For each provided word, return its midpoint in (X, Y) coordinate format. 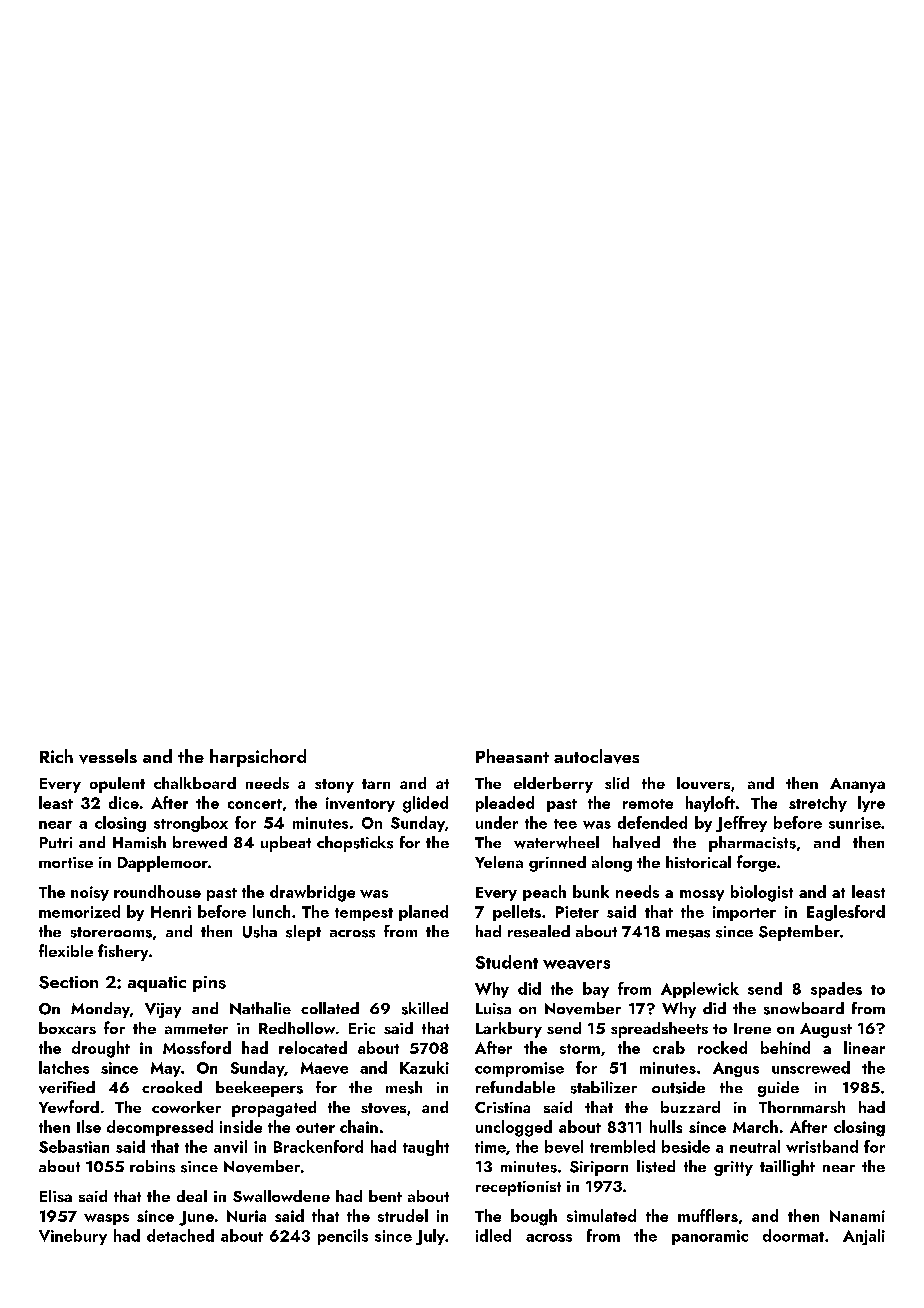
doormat (793, 1235)
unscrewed (811, 1067)
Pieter (577, 912)
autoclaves (596, 756)
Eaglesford (846, 913)
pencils (343, 1237)
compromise (519, 1069)
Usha (260, 931)
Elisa (56, 1196)
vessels (108, 756)
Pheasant (512, 756)
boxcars (67, 1028)
